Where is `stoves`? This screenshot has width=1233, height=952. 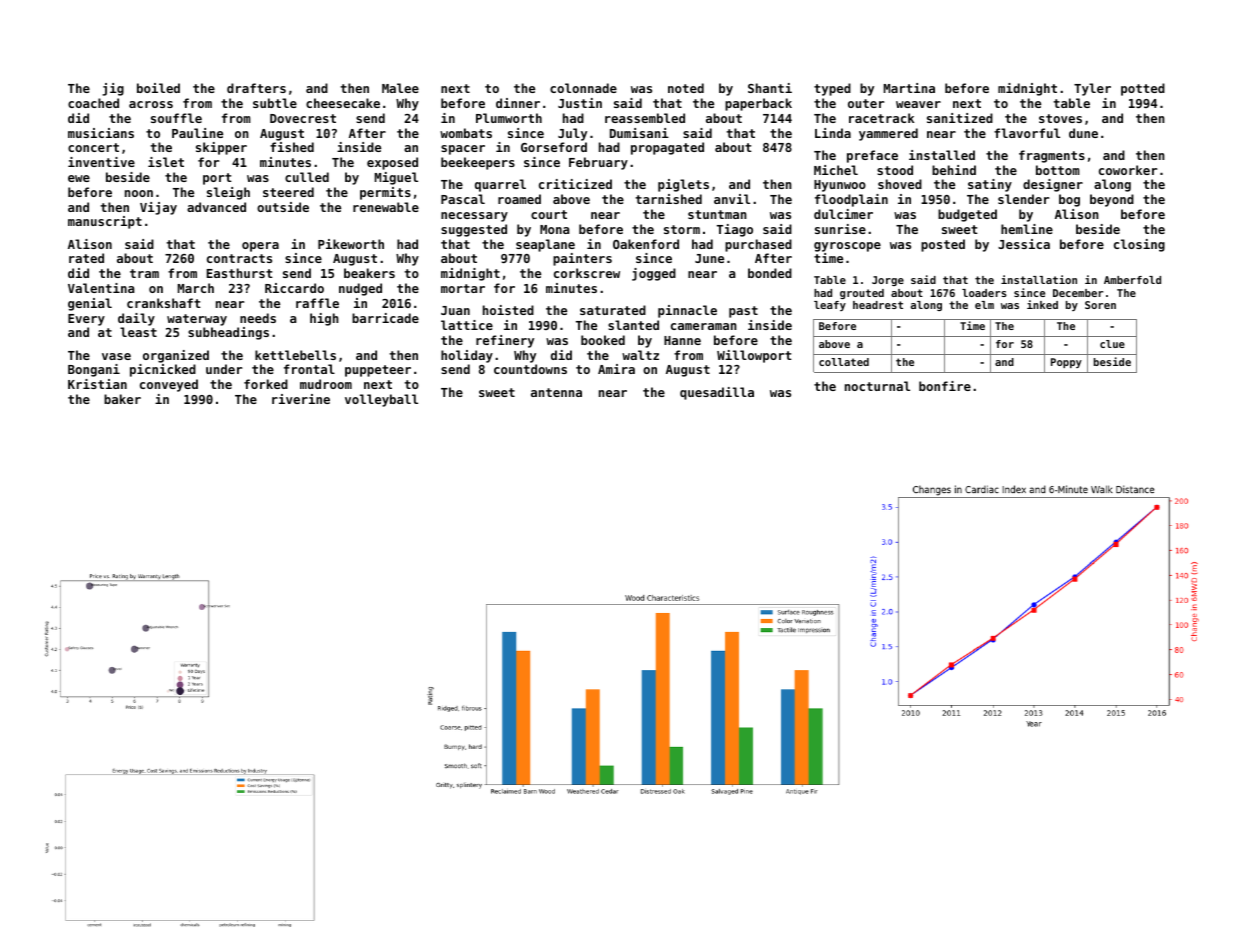
stoves is located at coordinates (1060, 118).
